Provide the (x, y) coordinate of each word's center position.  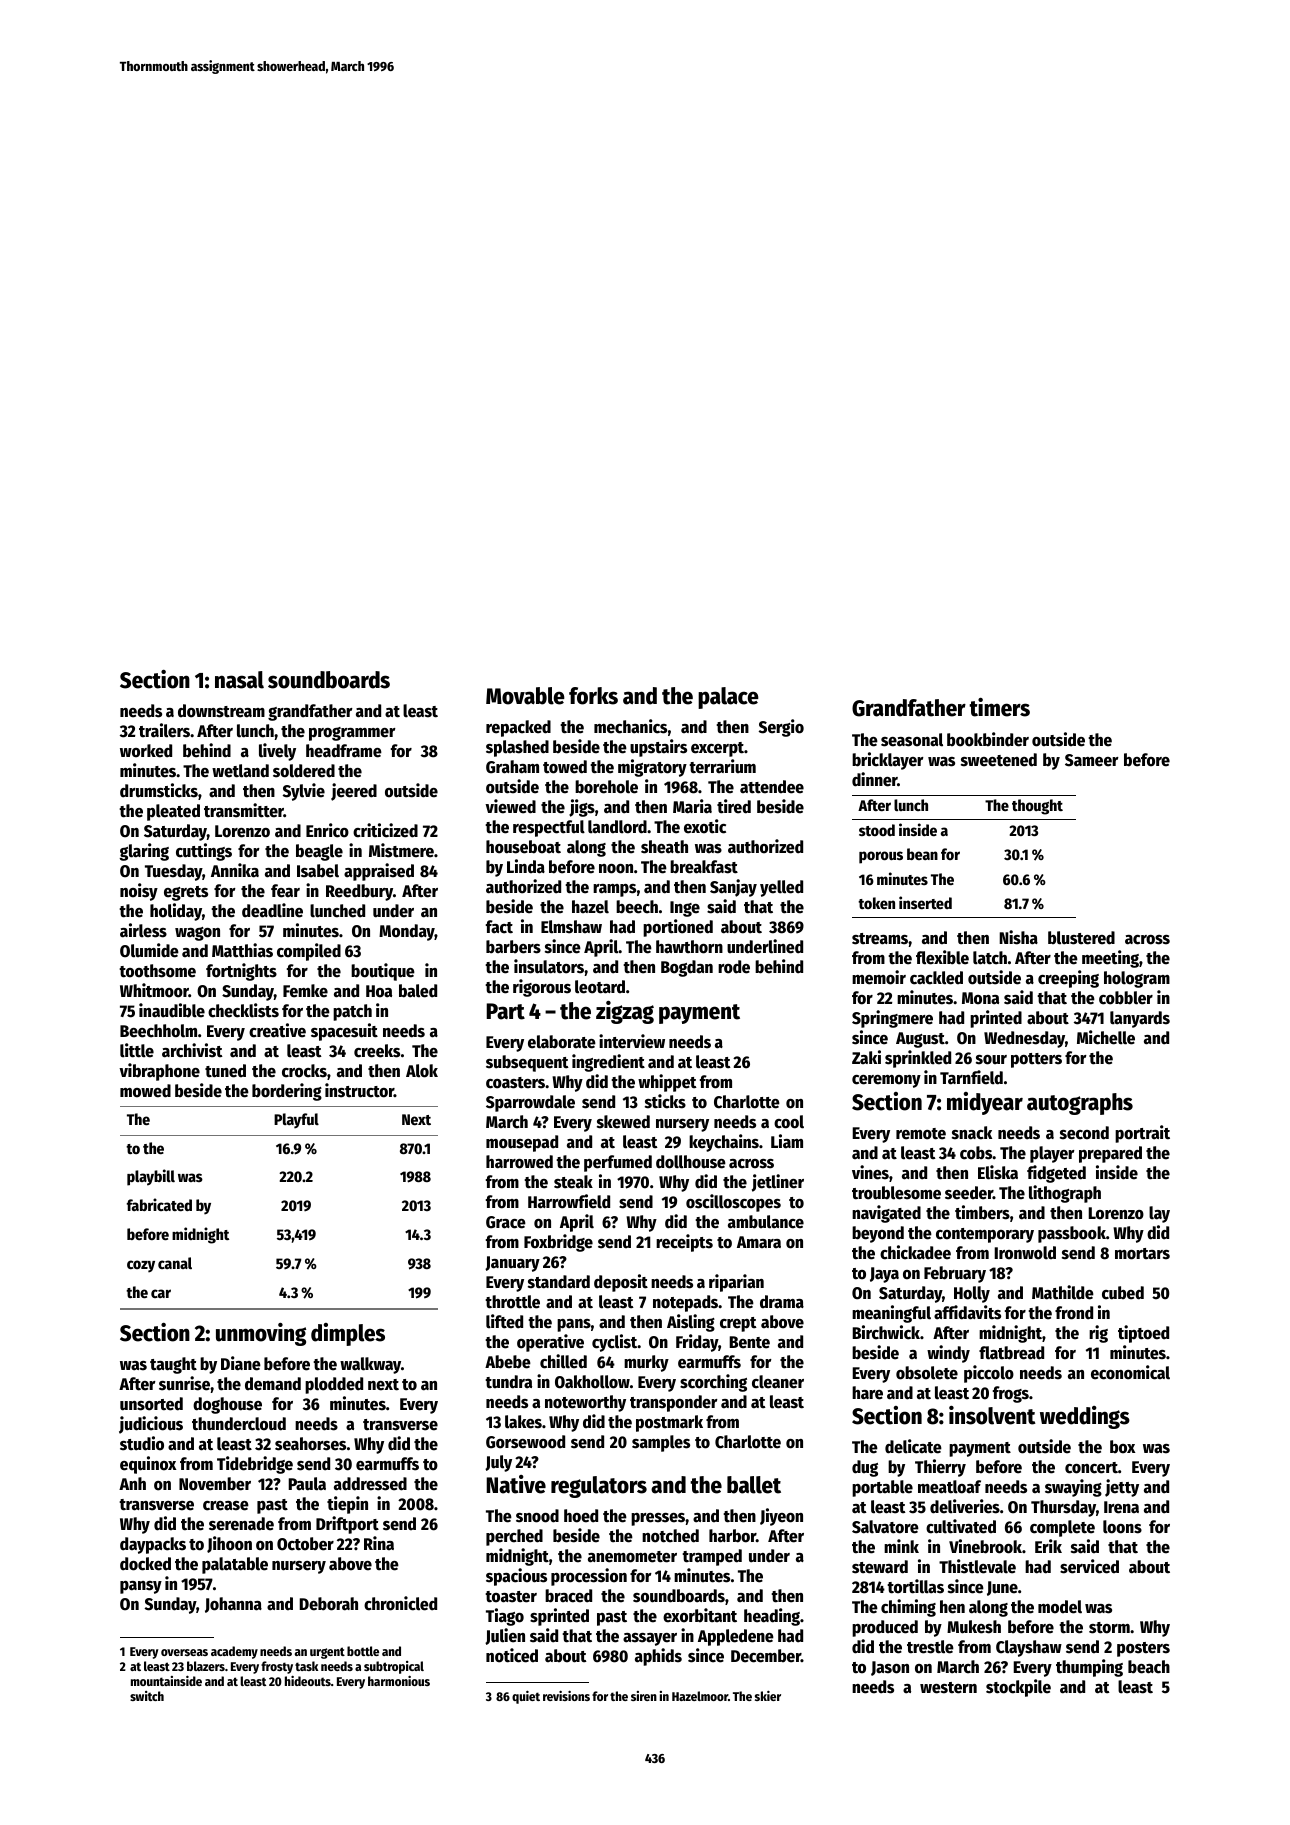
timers (999, 707)
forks (593, 696)
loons (1122, 1527)
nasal (239, 680)
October (305, 1544)
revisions (566, 1695)
